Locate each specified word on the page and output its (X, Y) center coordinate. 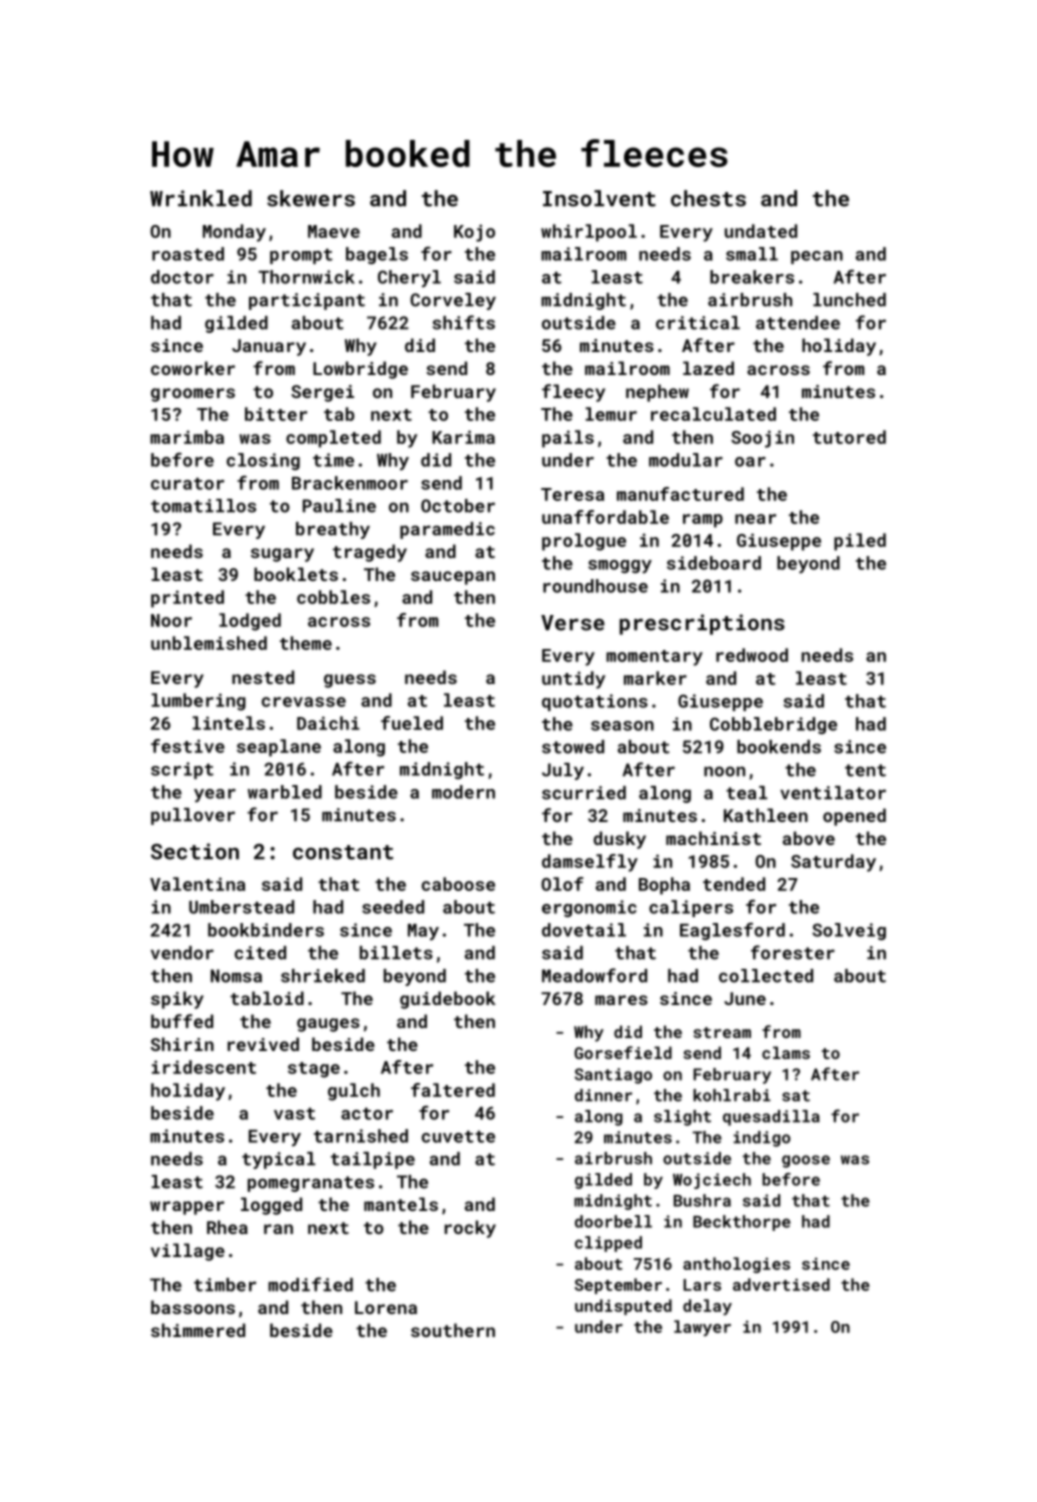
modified (310, 1284)
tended (734, 884)
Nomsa (236, 976)
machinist (713, 838)
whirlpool (589, 233)
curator (187, 484)
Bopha (664, 886)
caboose (458, 884)
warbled (285, 792)
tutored (849, 437)
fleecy (573, 393)
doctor (182, 277)
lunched (849, 300)
